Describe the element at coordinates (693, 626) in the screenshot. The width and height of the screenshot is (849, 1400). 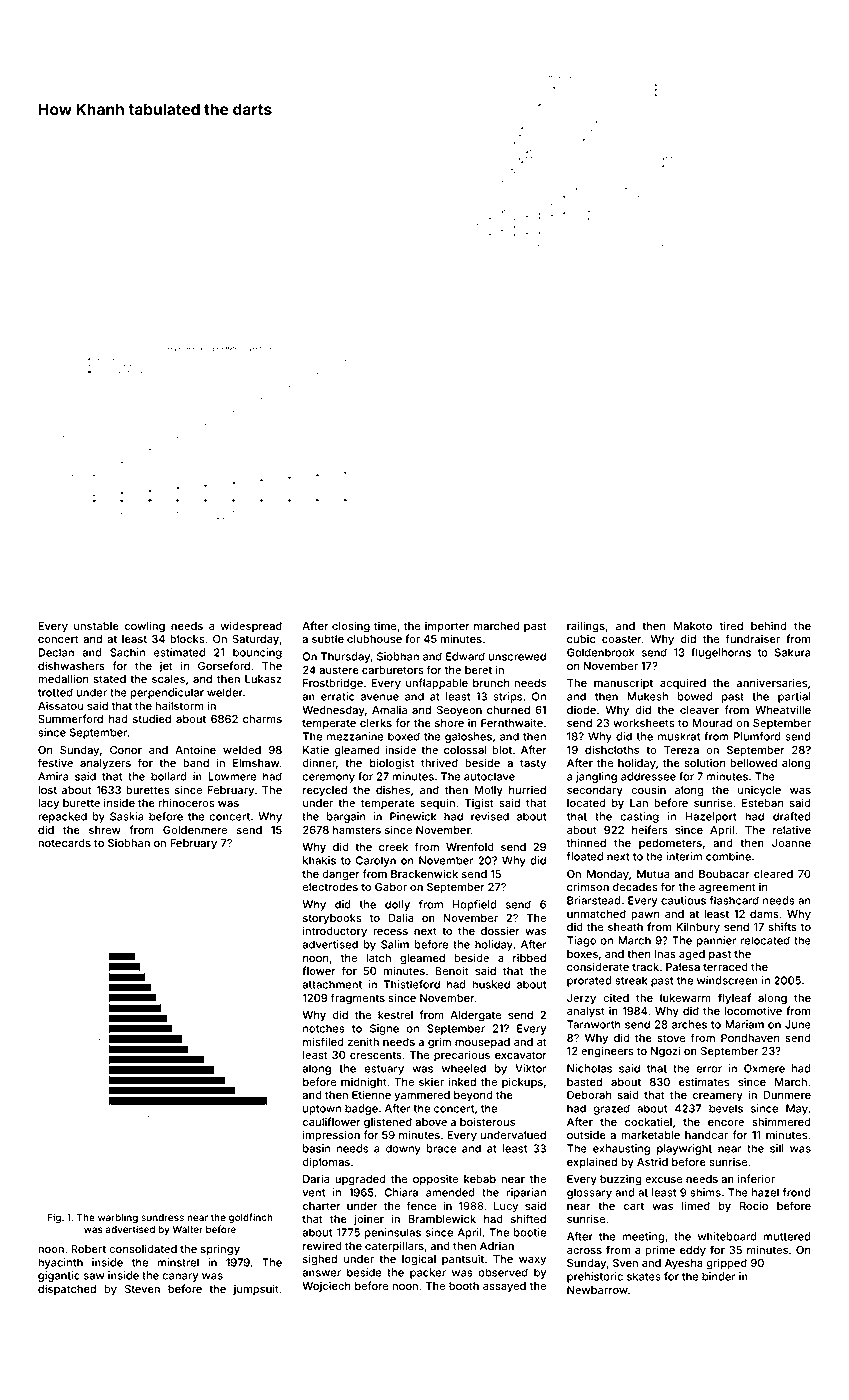
I see `Makoto` at that location.
